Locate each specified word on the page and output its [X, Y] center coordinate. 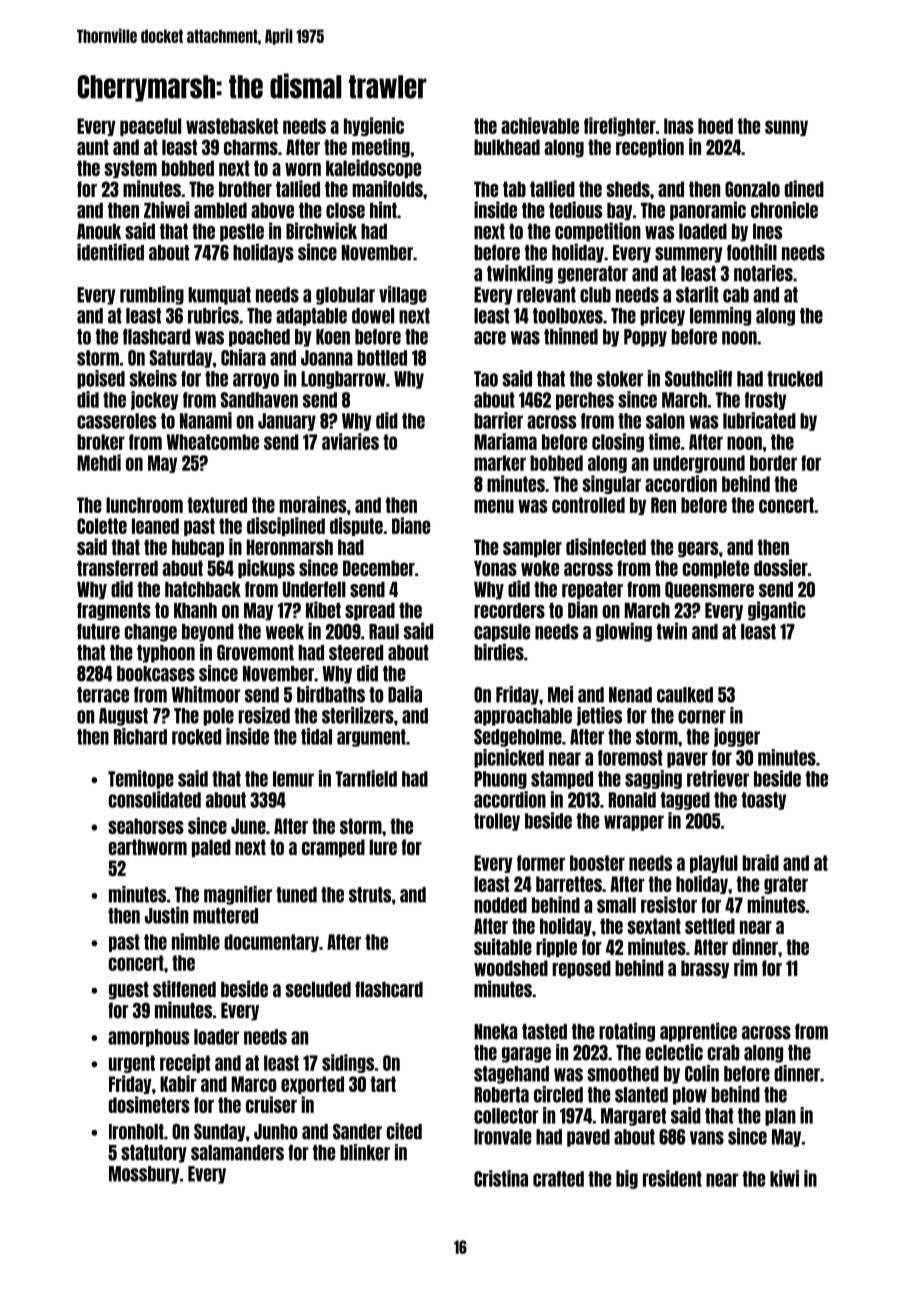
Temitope [141, 779]
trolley [497, 822]
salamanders [237, 1153]
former [541, 863]
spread [370, 611]
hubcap [198, 548]
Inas [679, 126]
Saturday [180, 359]
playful [714, 864]
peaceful [150, 127]
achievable [540, 125]
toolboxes [568, 316]
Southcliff [698, 378]
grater [786, 885]
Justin [166, 915]
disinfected [606, 546]
